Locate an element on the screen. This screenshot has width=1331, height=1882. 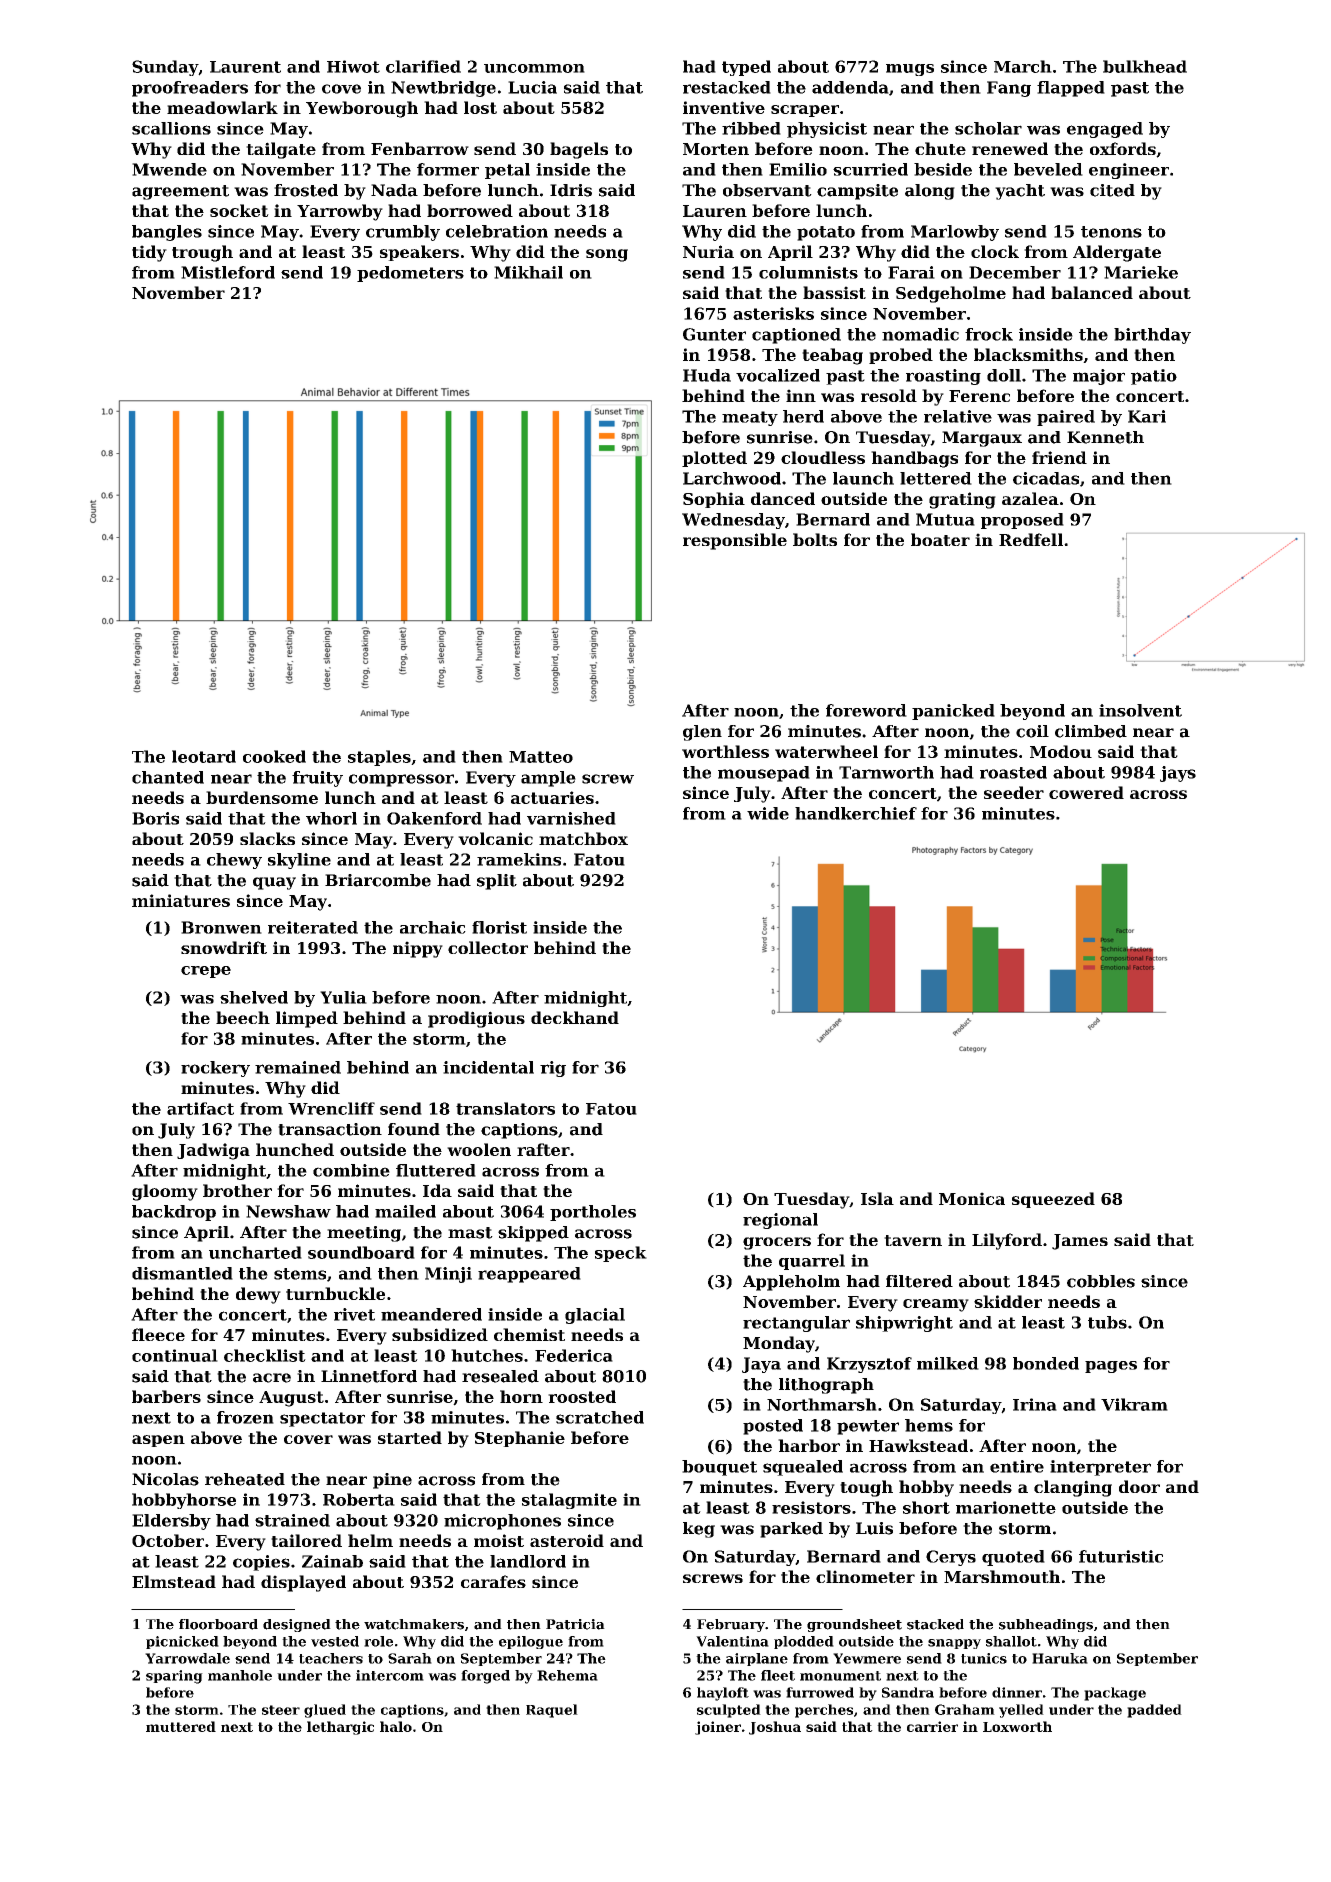
portholes is located at coordinates (593, 1213).
